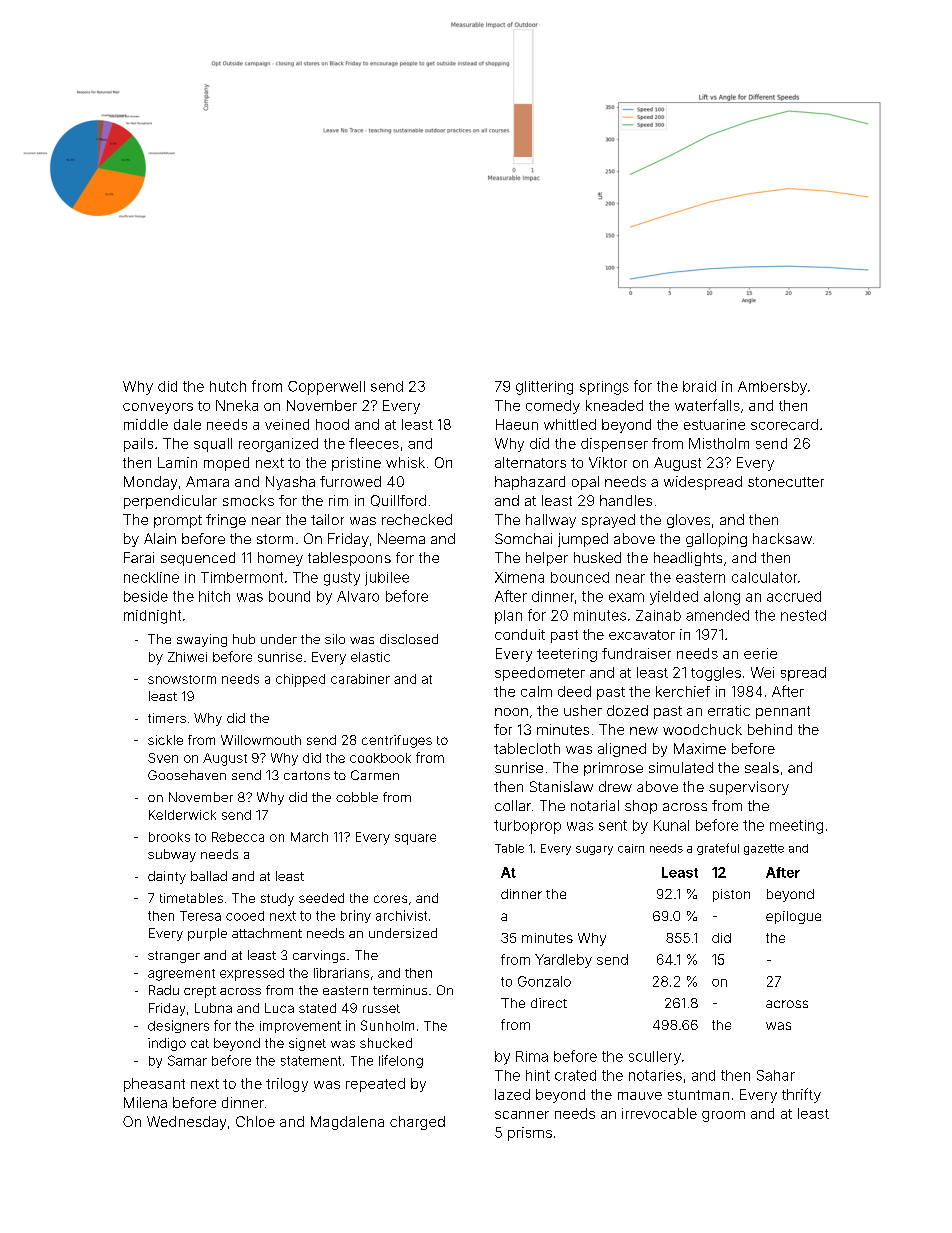  What do you see at coordinates (248, 500) in the document?
I see `smocks` at bounding box center [248, 500].
